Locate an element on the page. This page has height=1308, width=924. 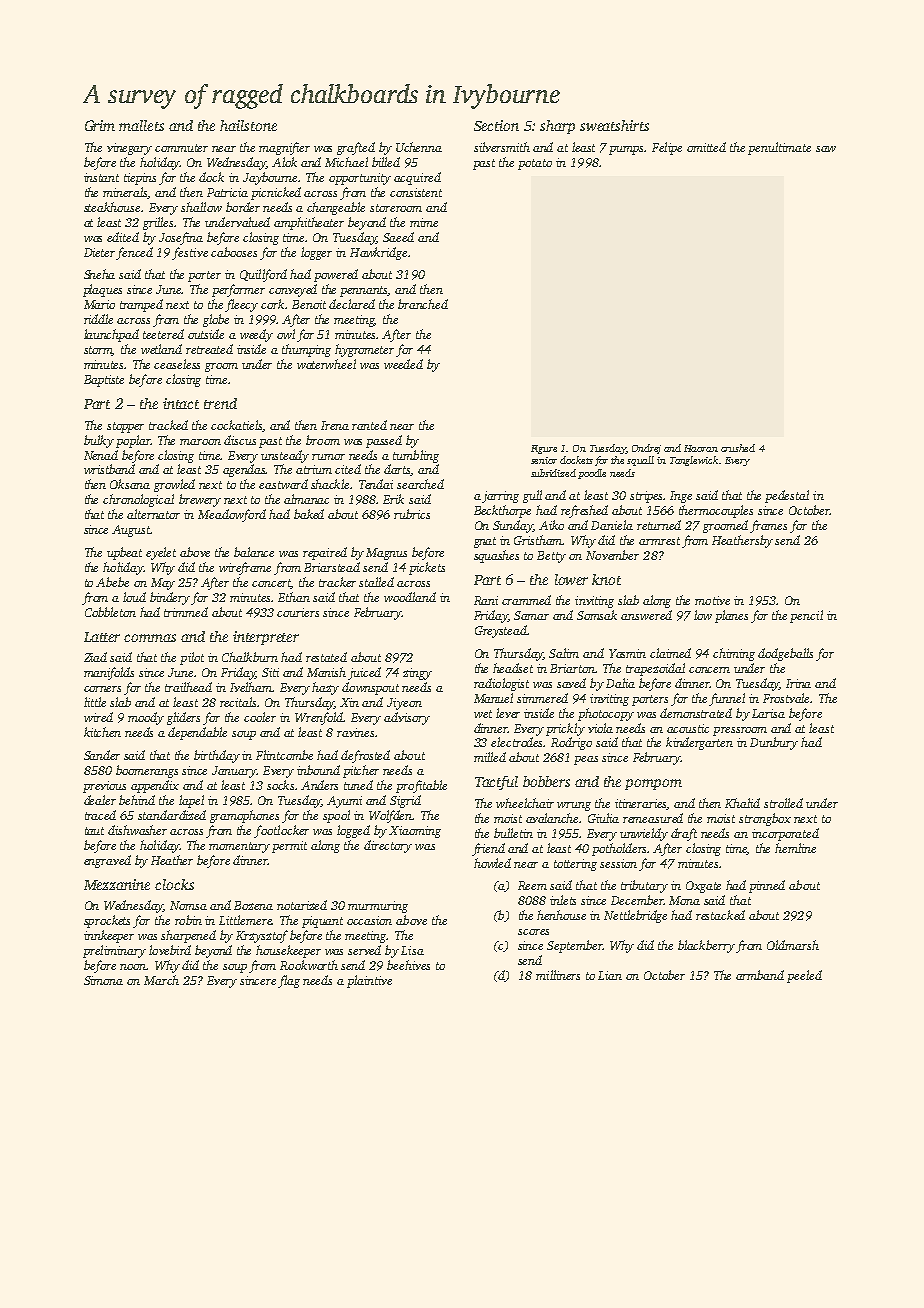
milliners is located at coordinates (558, 975).
